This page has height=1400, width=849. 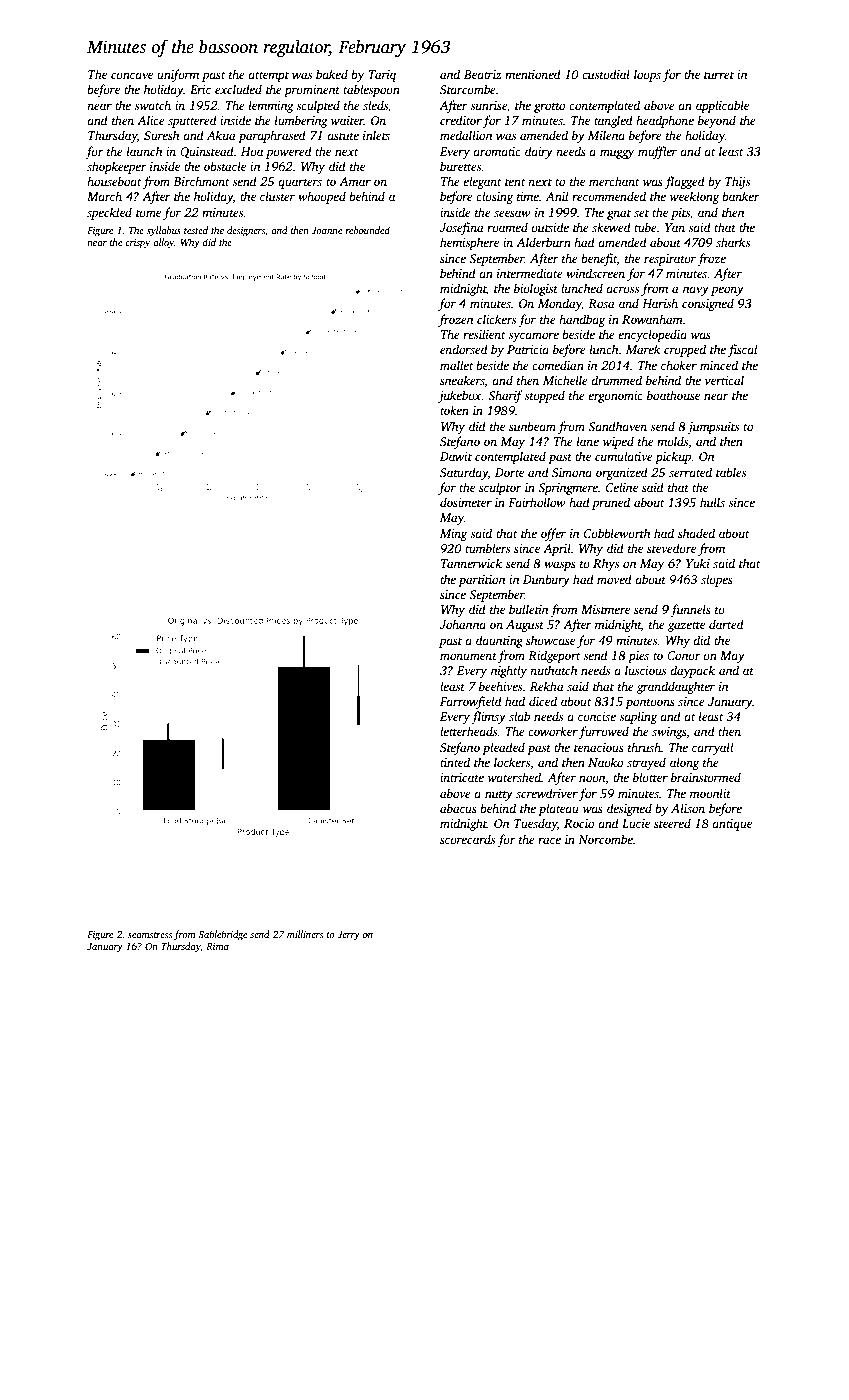 What do you see at coordinates (132, 75) in the page?
I see `concave` at bounding box center [132, 75].
